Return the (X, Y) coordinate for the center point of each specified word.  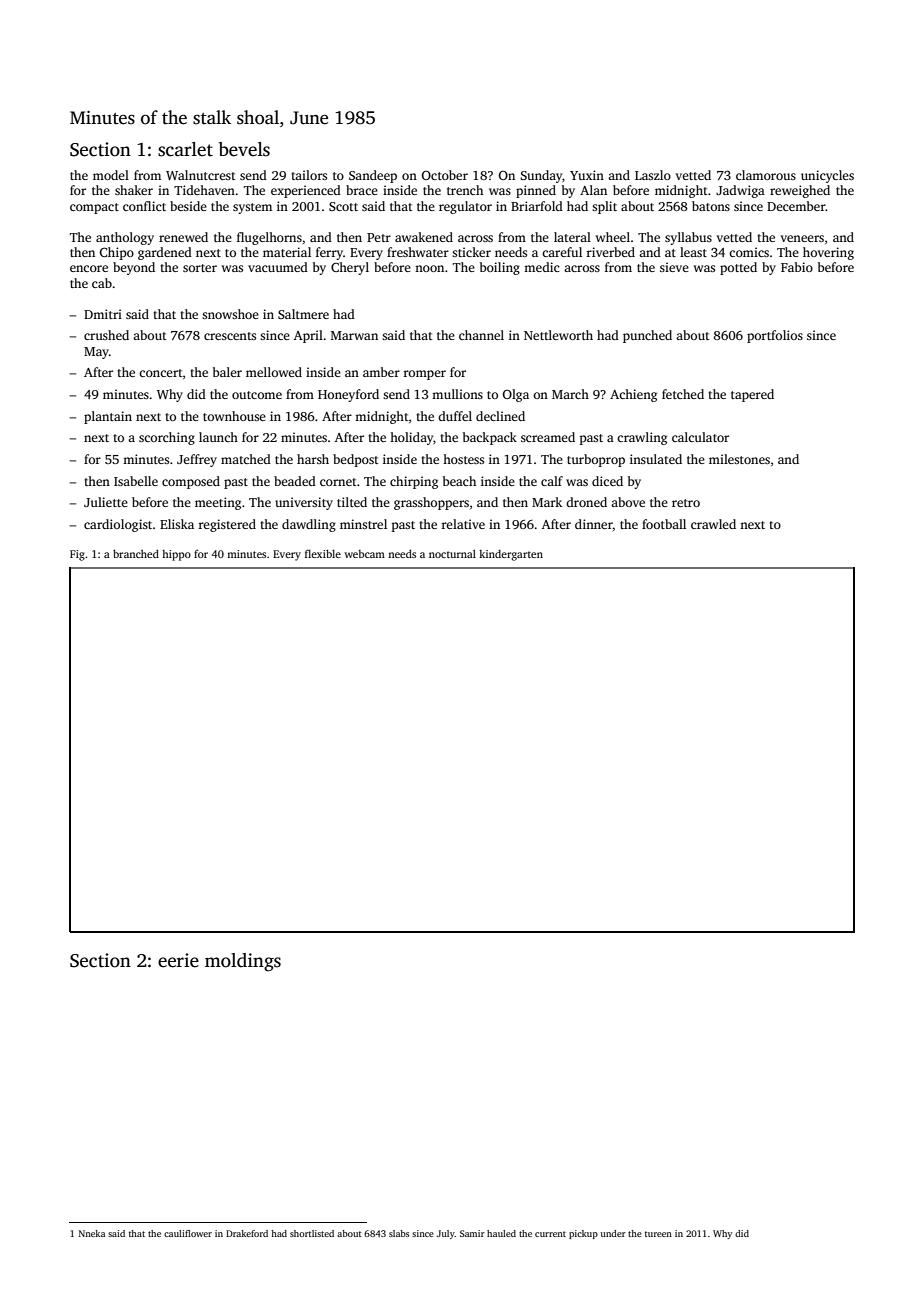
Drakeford (247, 1233)
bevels (244, 149)
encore (89, 268)
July (446, 1234)
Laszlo (653, 175)
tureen (658, 1234)
